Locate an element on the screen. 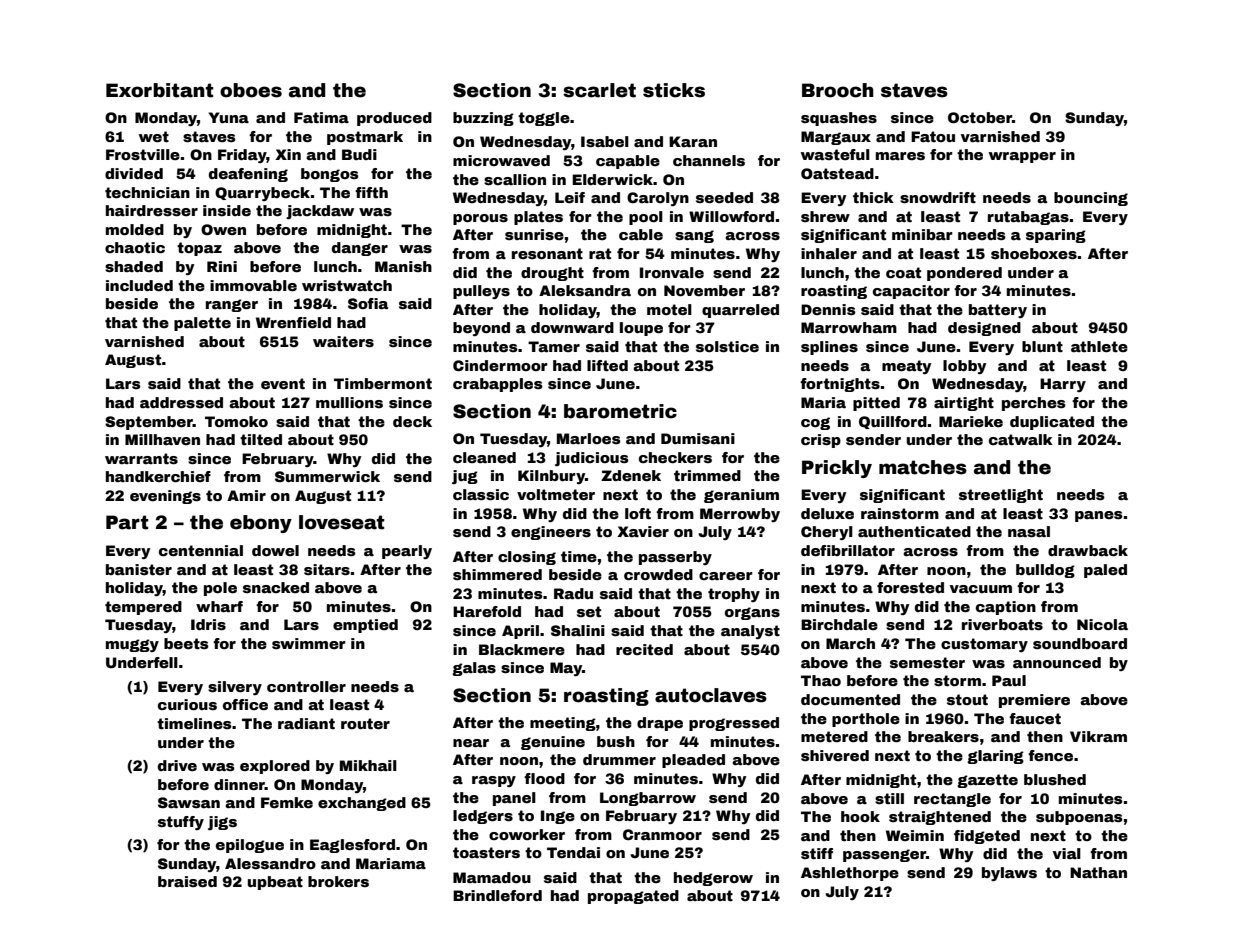  nasal is located at coordinates (1029, 531).
